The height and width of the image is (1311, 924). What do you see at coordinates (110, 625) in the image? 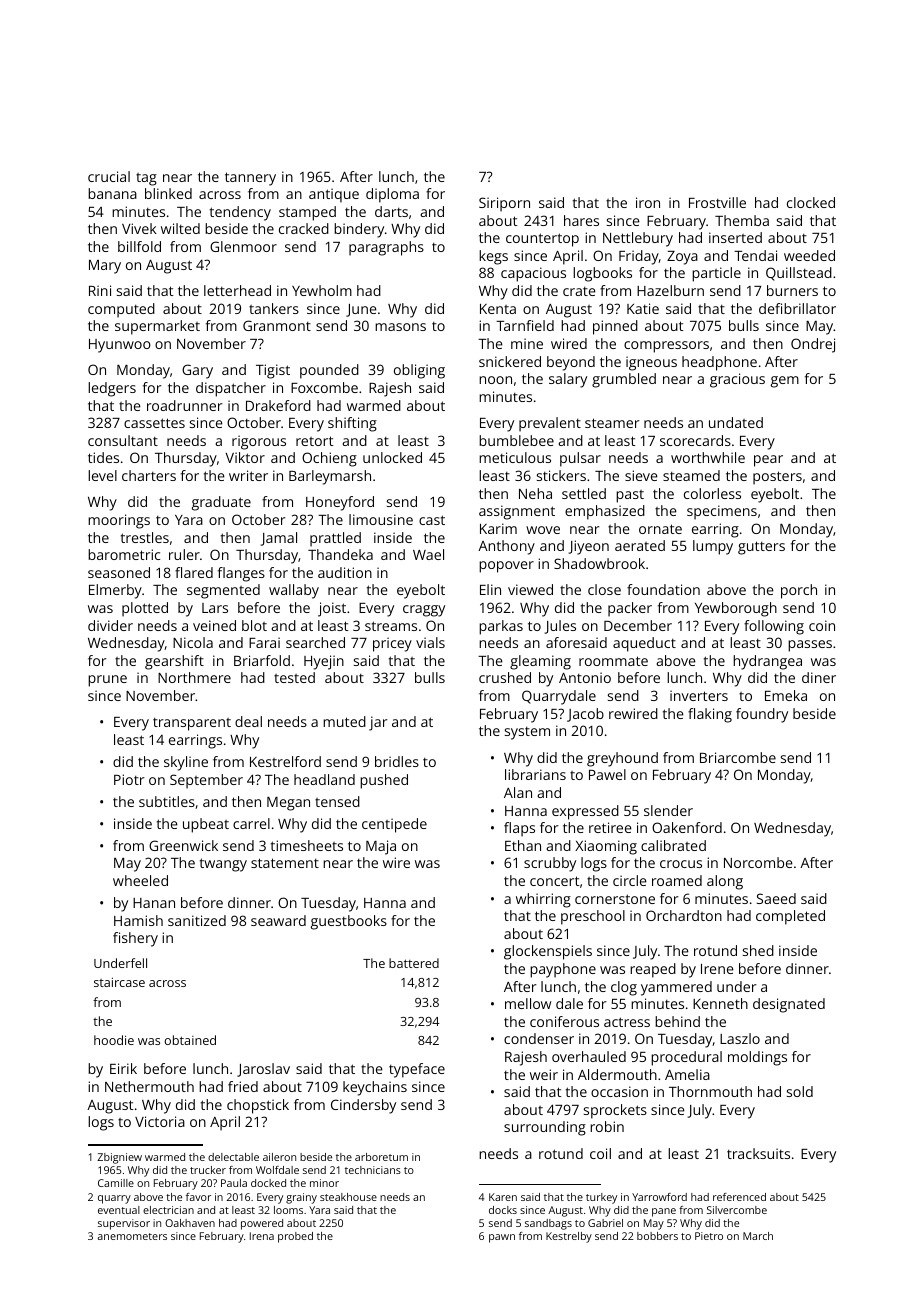
I see `divider` at bounding box center [110, 625].
